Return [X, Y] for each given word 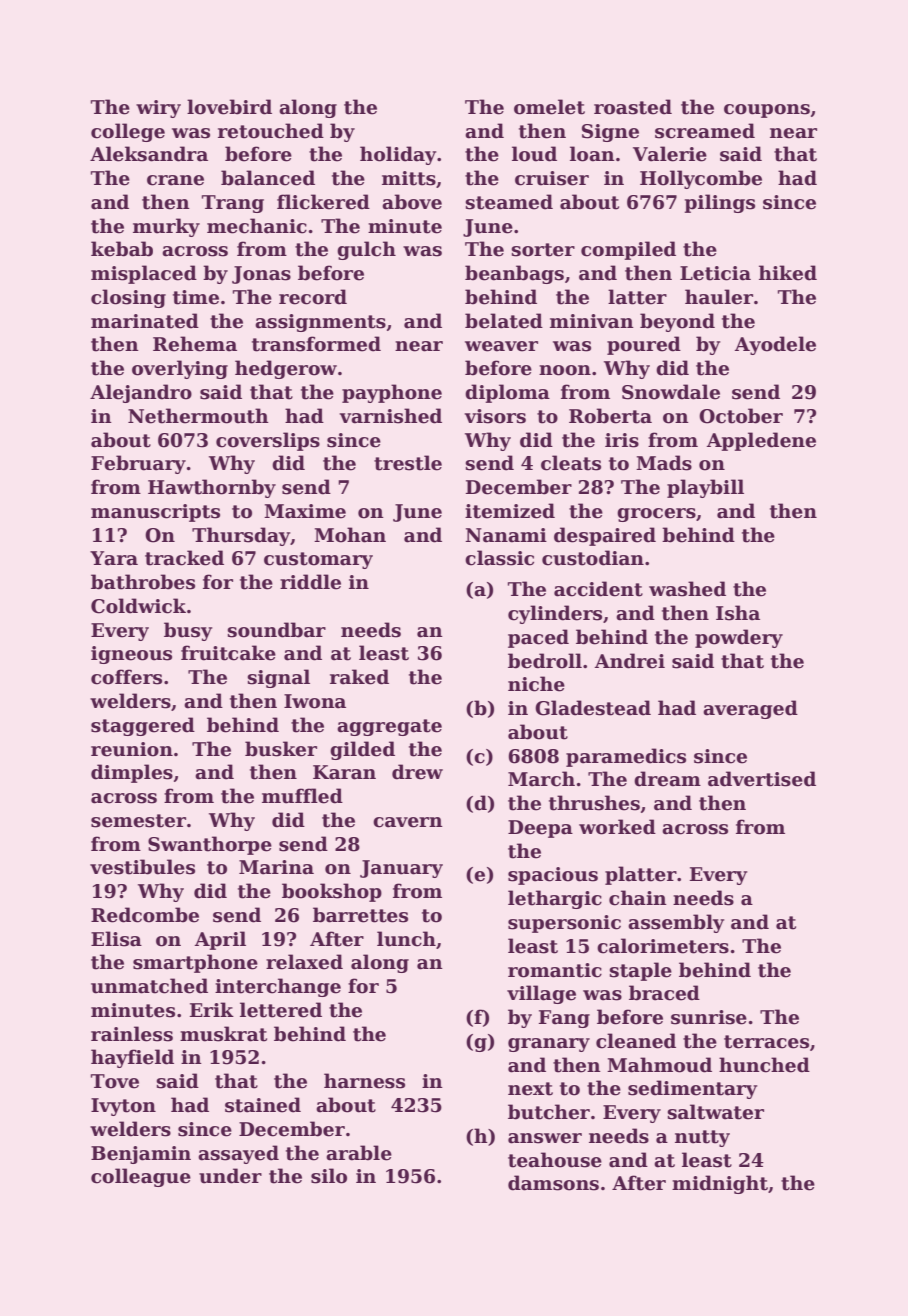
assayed [238, 1154]
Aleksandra [149, 154]
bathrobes [143, 582]
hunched [764, 1065]
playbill [705, 488]
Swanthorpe [210, 845]
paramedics [626, 757]
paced [538, 638]
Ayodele [775, 345]
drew [417, 772]
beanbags [514, 274]
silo [329, 1176]
